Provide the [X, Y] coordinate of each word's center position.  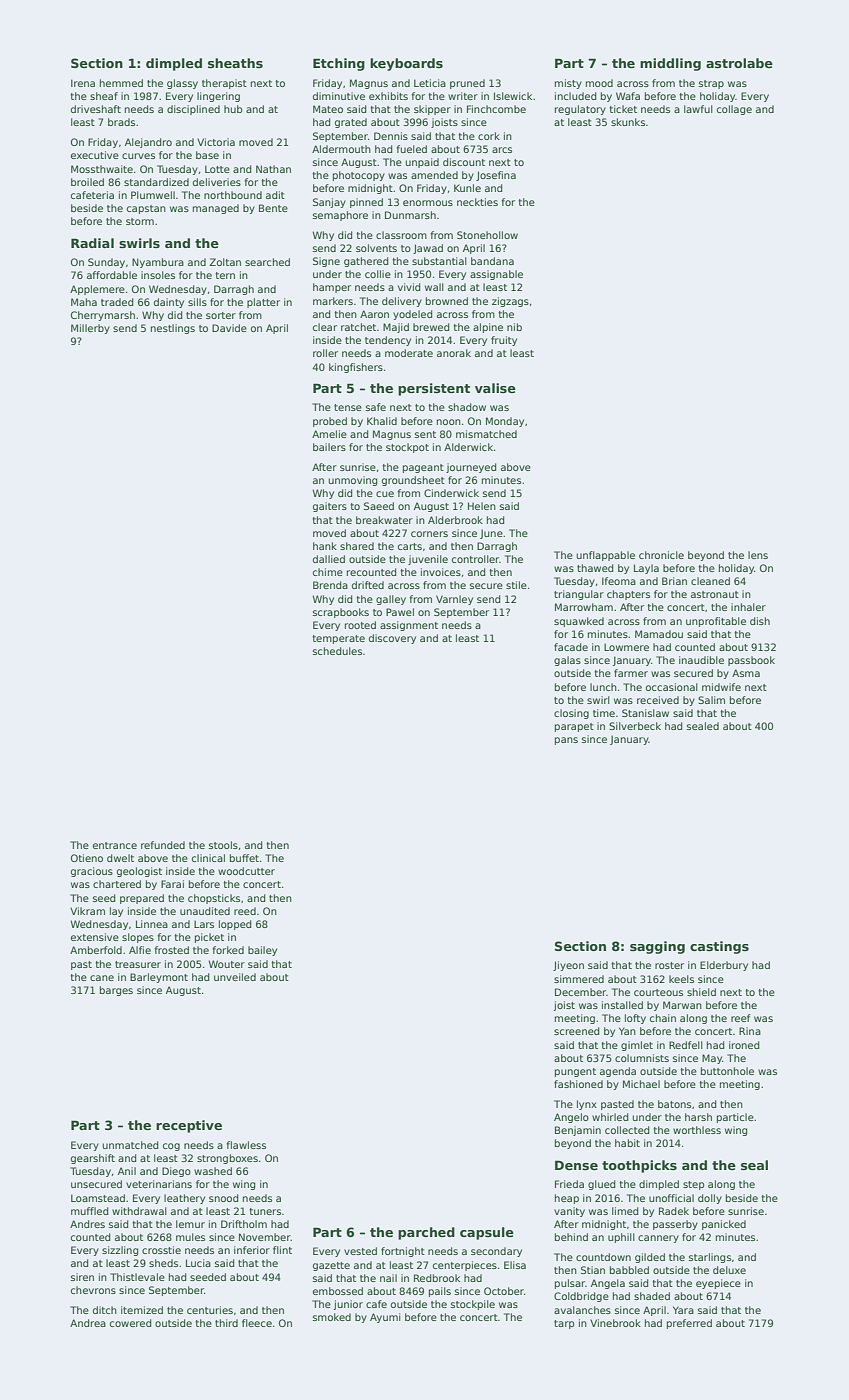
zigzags [510, 302]
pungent [575, 1072]
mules [190, 1237]
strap [711, 84]
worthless [697, 1130]
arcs [502, 150]
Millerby [90, 329]
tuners [265, 1211]
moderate [409, 353]
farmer [631, 673]
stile [516, 585]
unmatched [130, 1145]
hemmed [121, 83]
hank [325, 546]
